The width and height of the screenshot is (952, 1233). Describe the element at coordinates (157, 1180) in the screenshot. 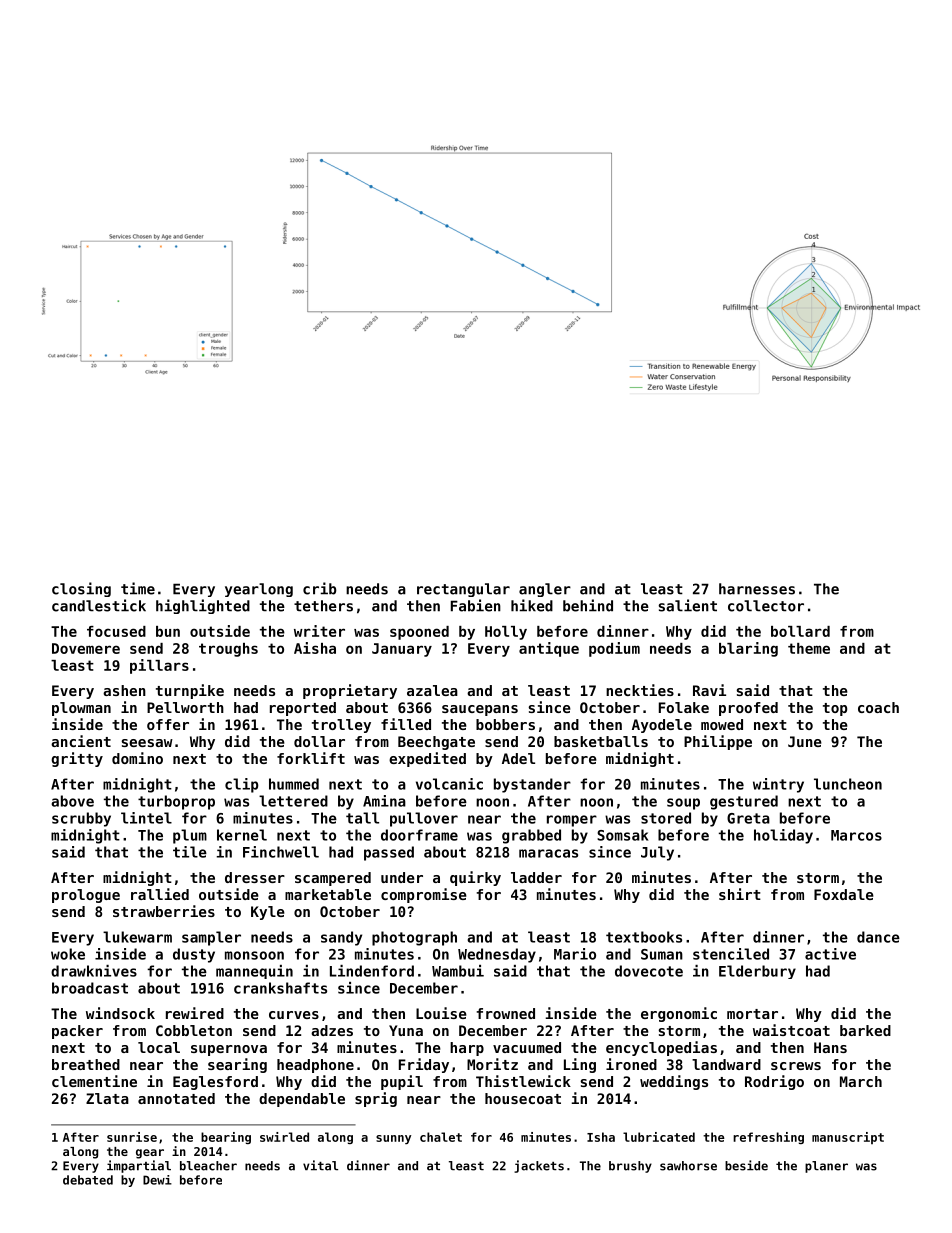

I see `Dewi` at that location.
